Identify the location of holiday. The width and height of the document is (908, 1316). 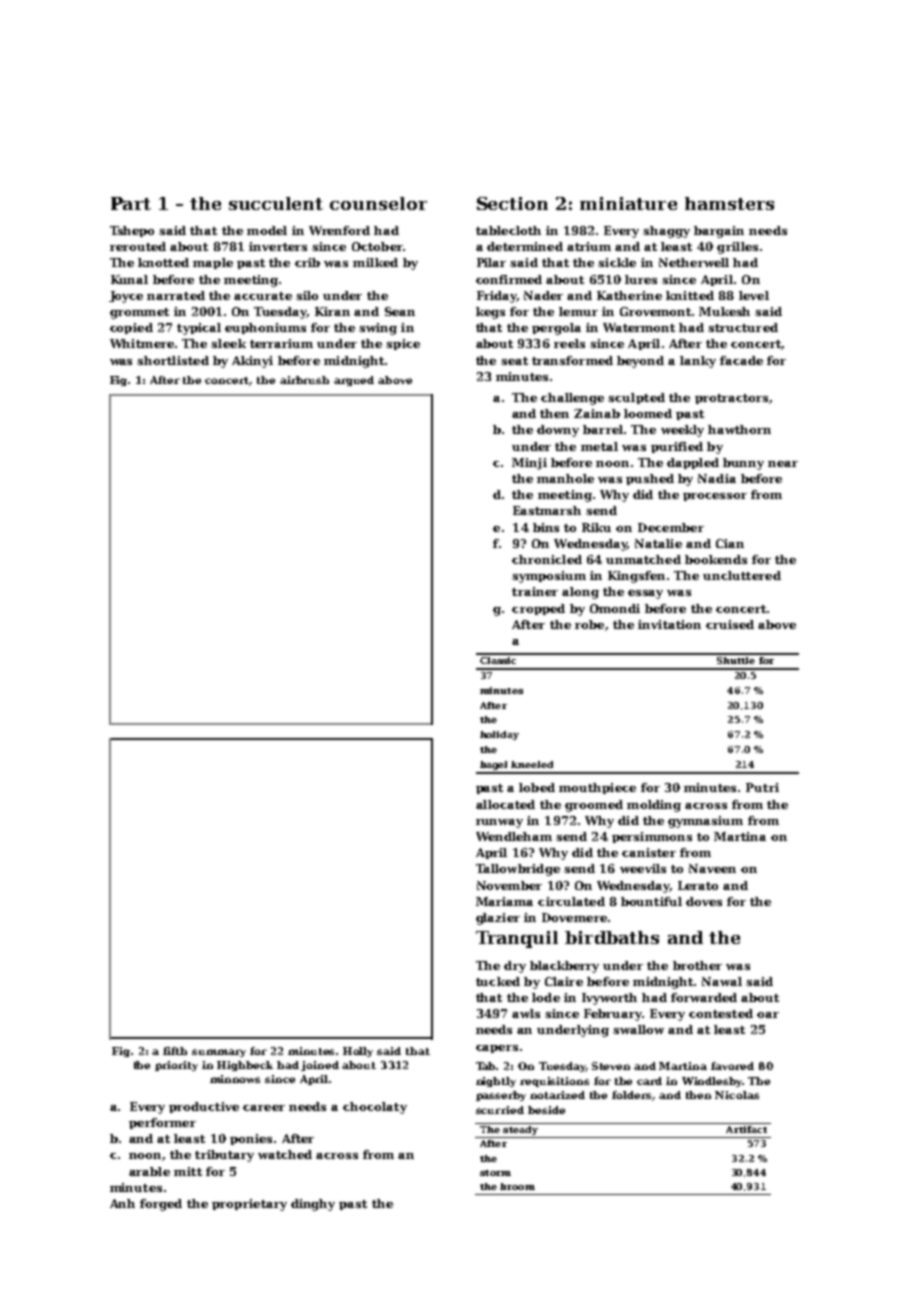
(499, 735).
